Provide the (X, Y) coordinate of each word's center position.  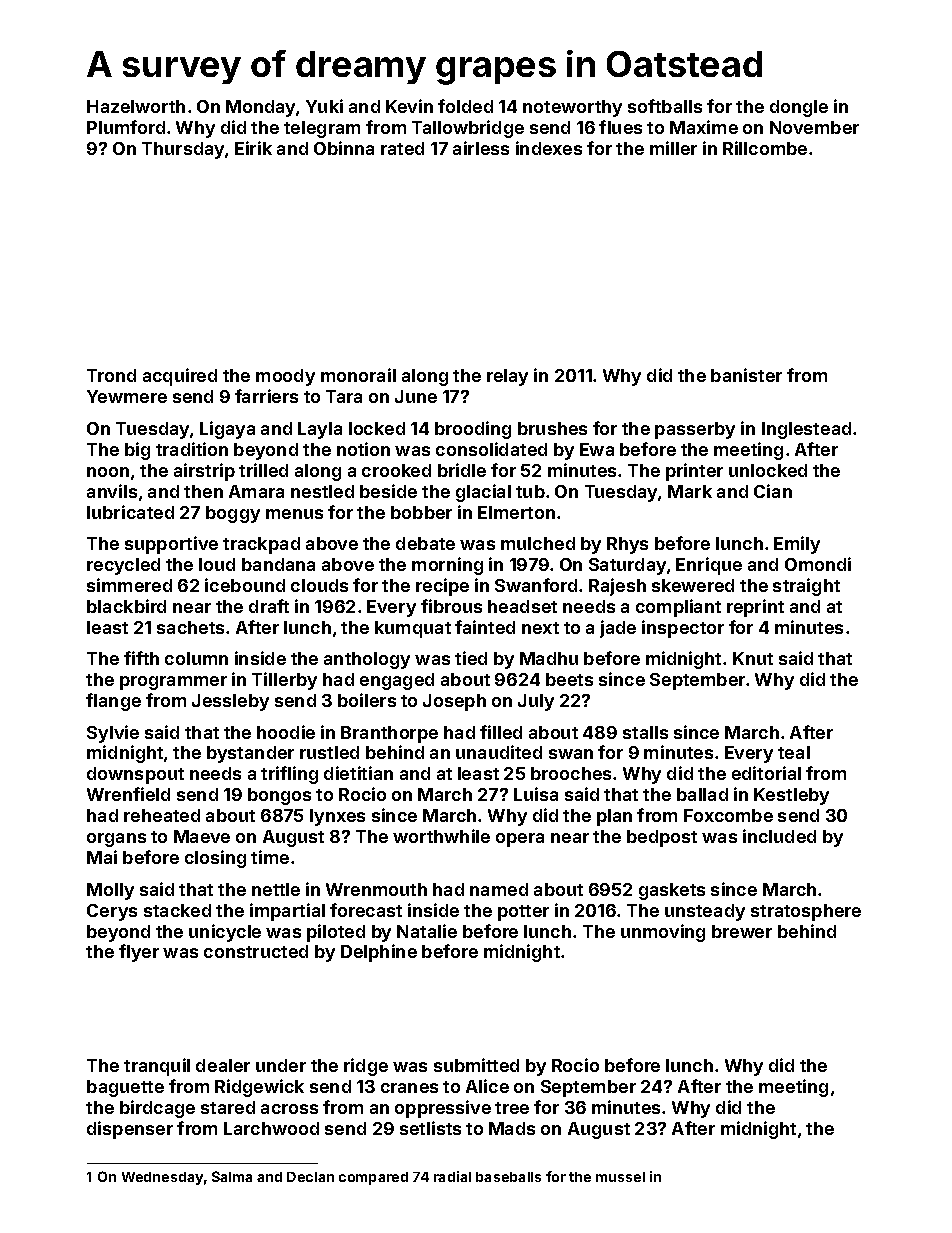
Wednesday (162, 1178)
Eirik (253, 148)
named (499, 889)
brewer (742, 931)
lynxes (337, 817)
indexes (549, 148)
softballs (665, 106)
